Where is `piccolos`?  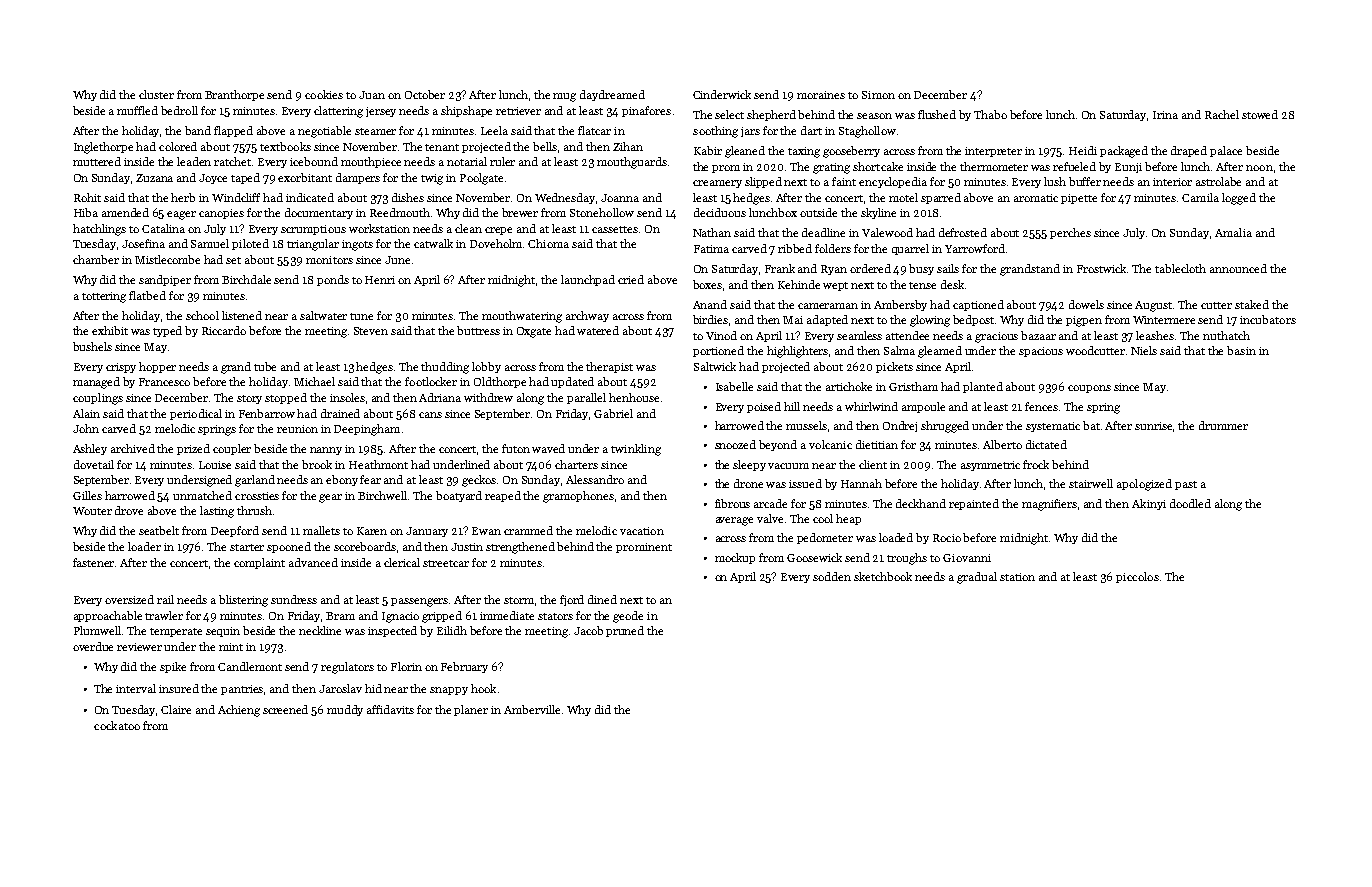
piccolos is located at coordinates (1137, 577).
